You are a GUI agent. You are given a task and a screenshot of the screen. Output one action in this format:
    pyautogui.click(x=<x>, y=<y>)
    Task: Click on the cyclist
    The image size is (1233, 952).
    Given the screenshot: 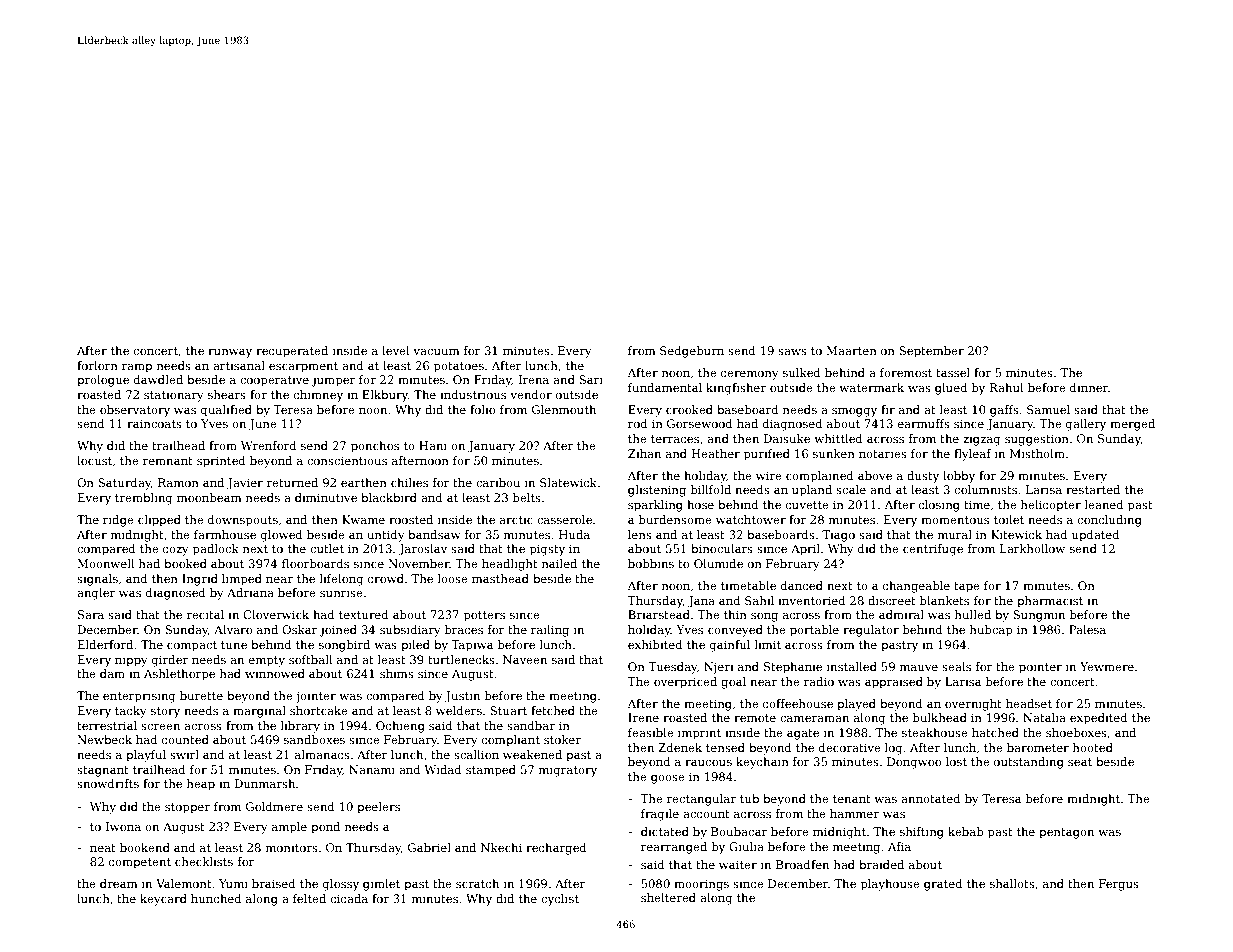 What is the action you would take?
    pyautogui.click(x=560, y=900)
